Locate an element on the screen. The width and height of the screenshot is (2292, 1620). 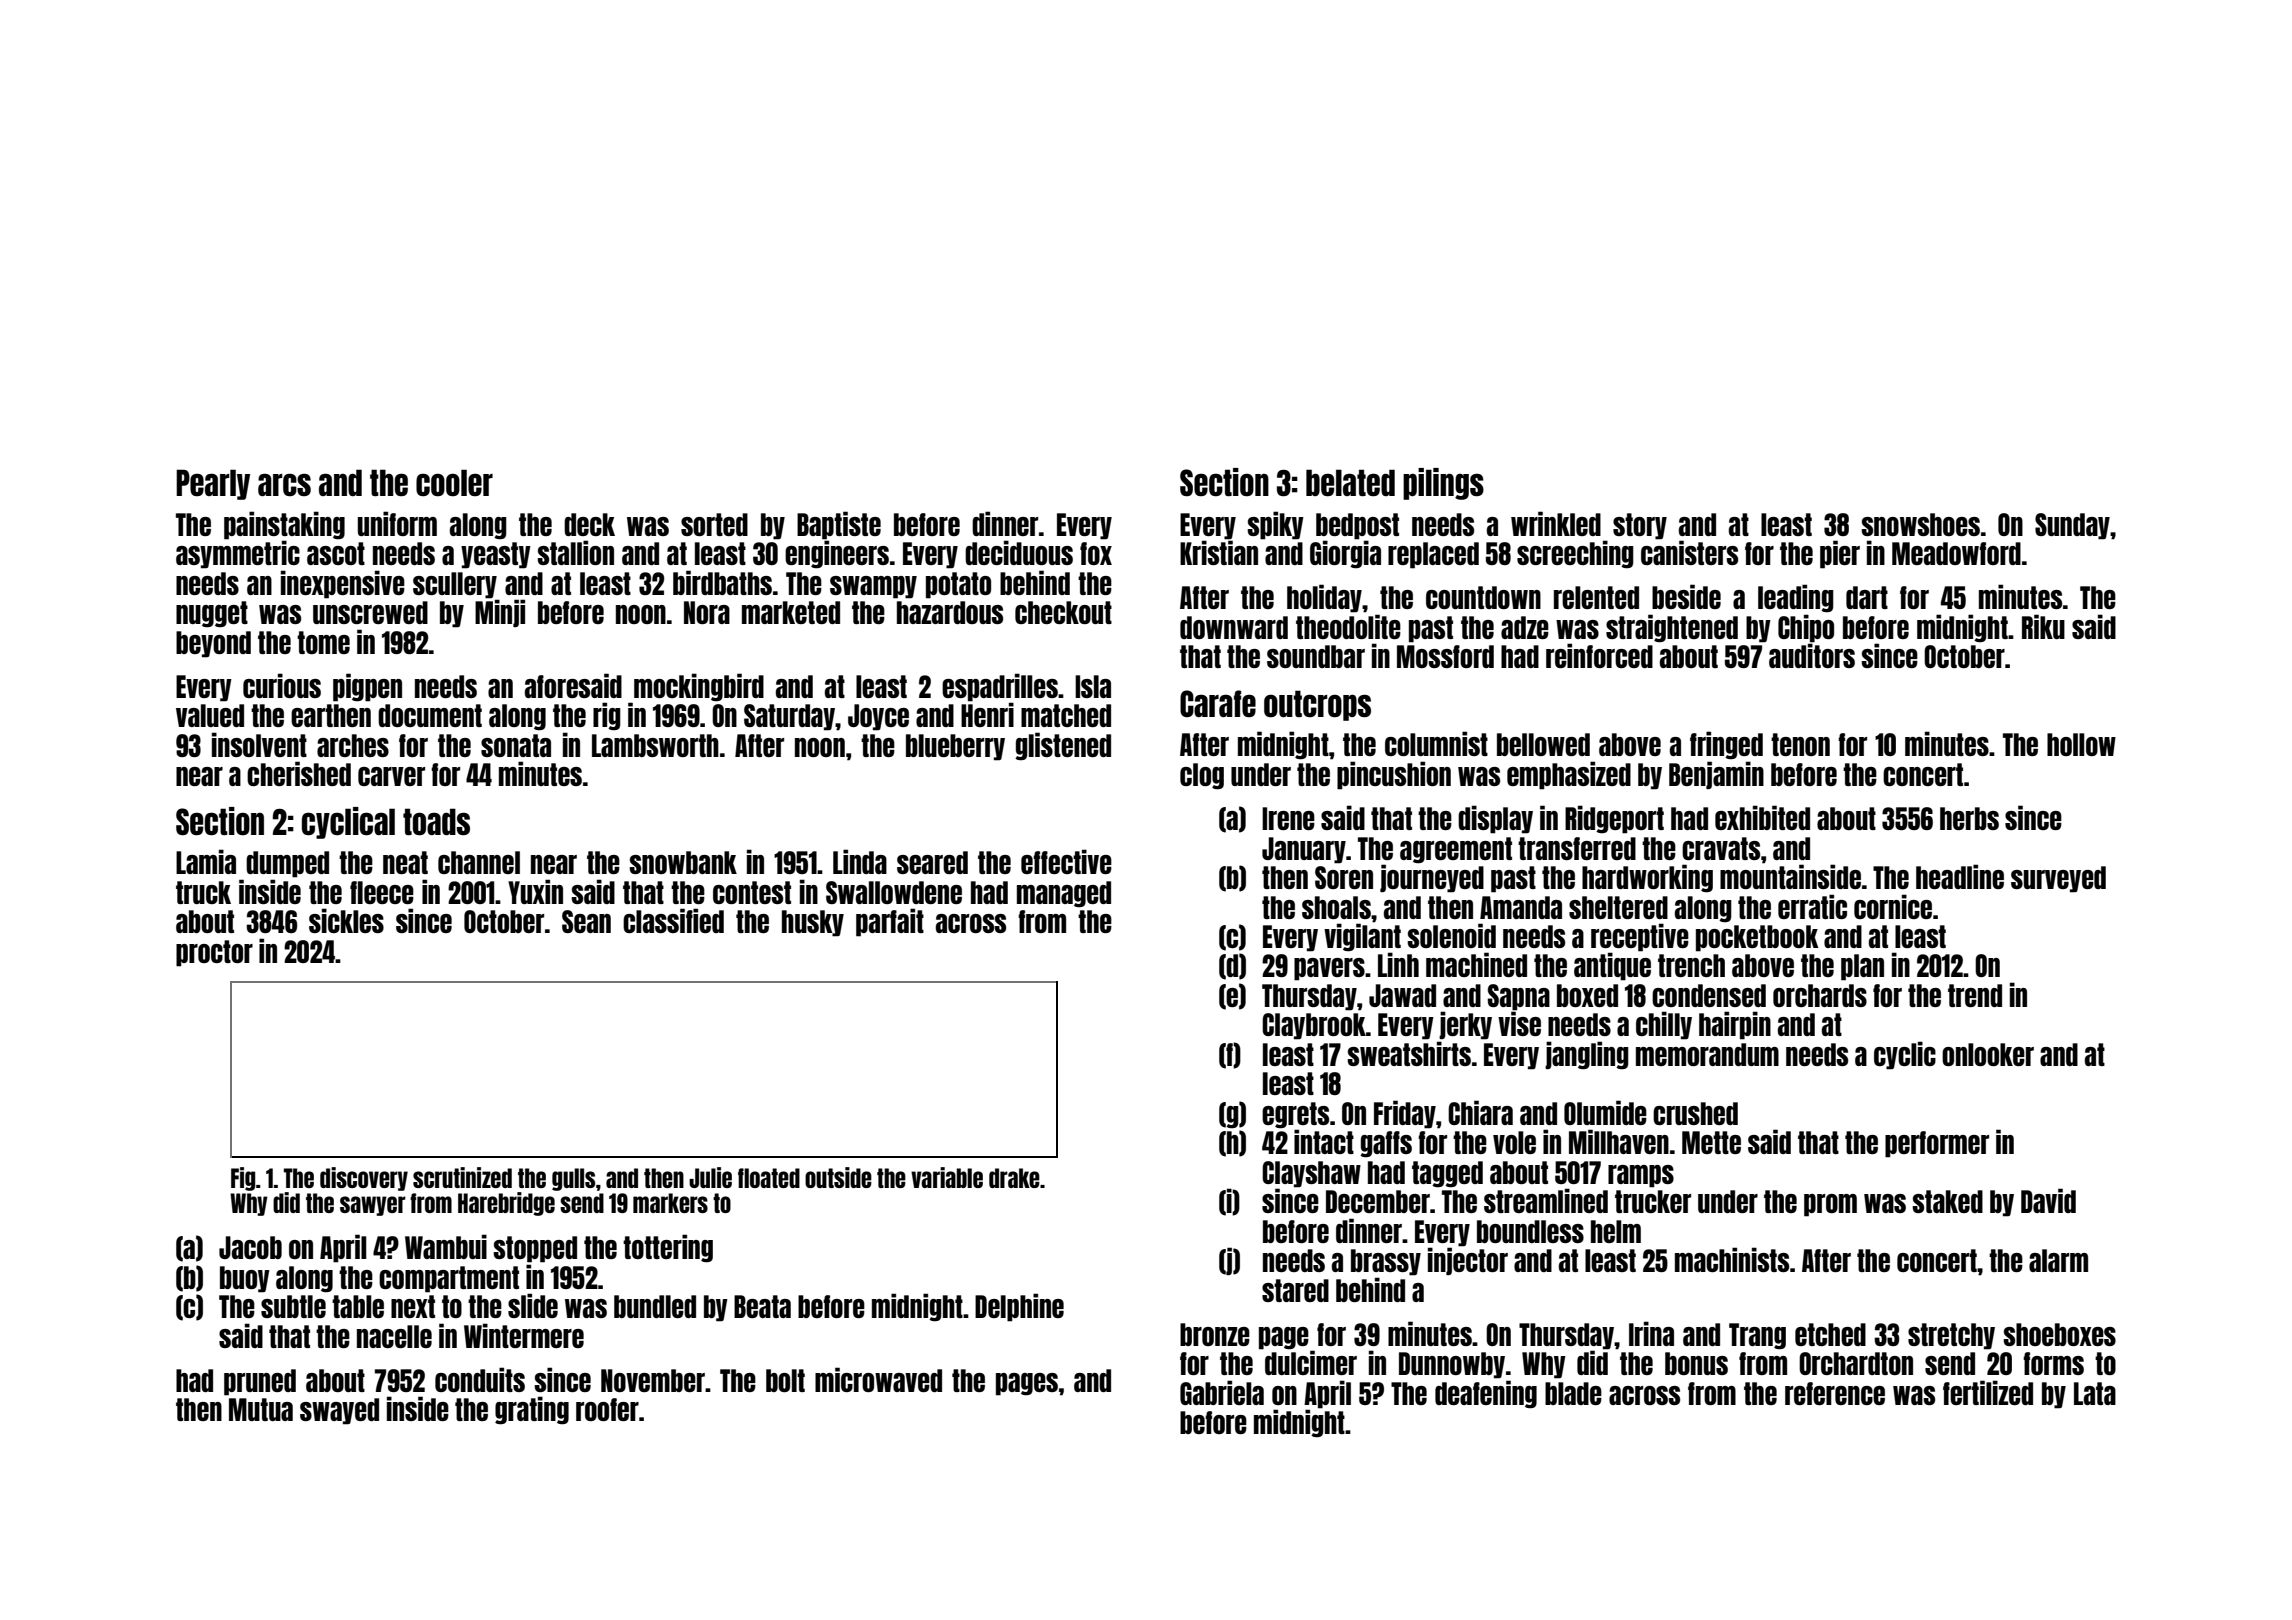
proctor is located at coordinates (214, 953).
